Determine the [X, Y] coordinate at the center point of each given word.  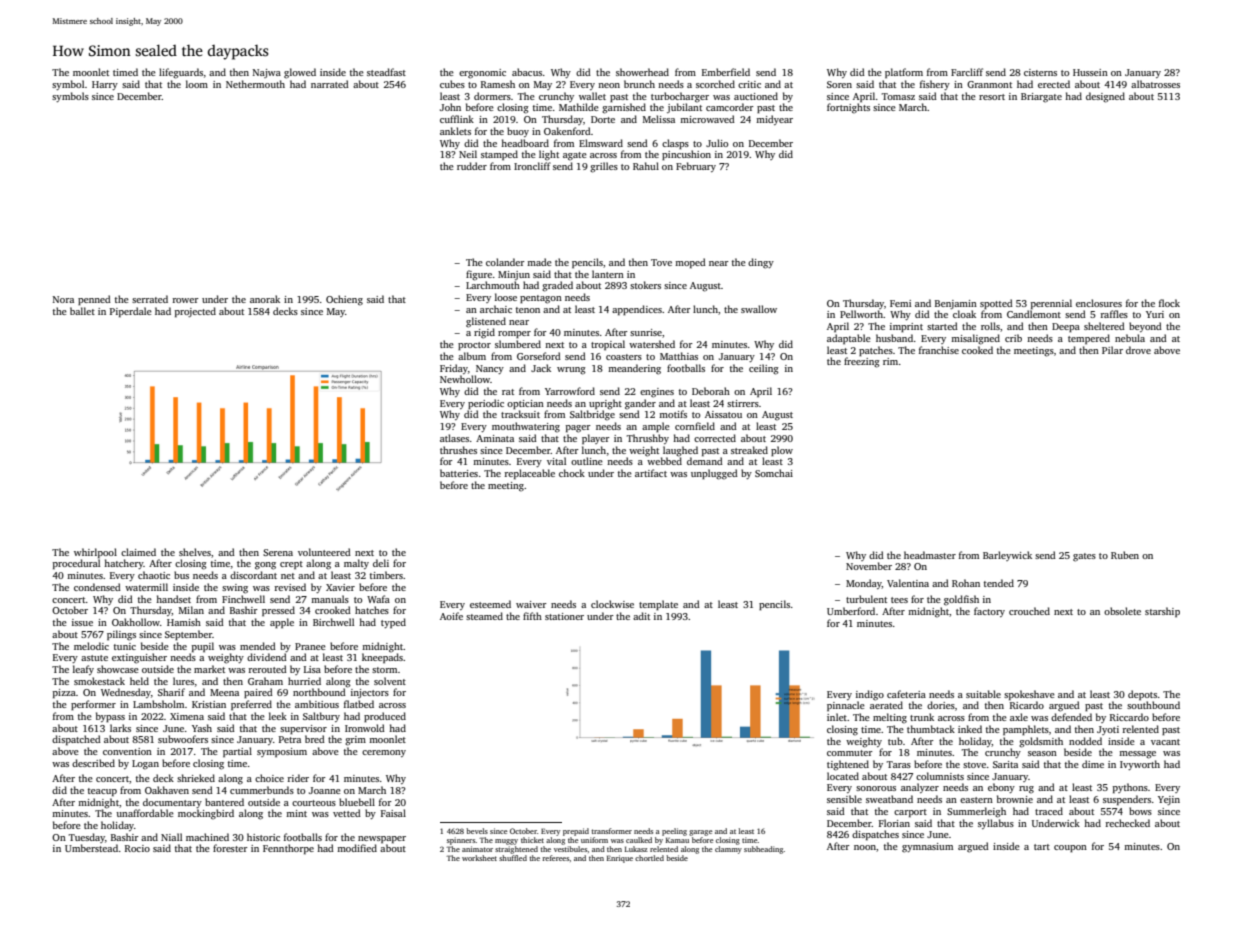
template [658, 605]
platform [904, 73]
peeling [674, 832]
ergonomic [482, 74]
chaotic [154, 575]
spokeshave [1029, 695]
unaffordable [145, 813]
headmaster [930, 555]
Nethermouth [255, 84]
